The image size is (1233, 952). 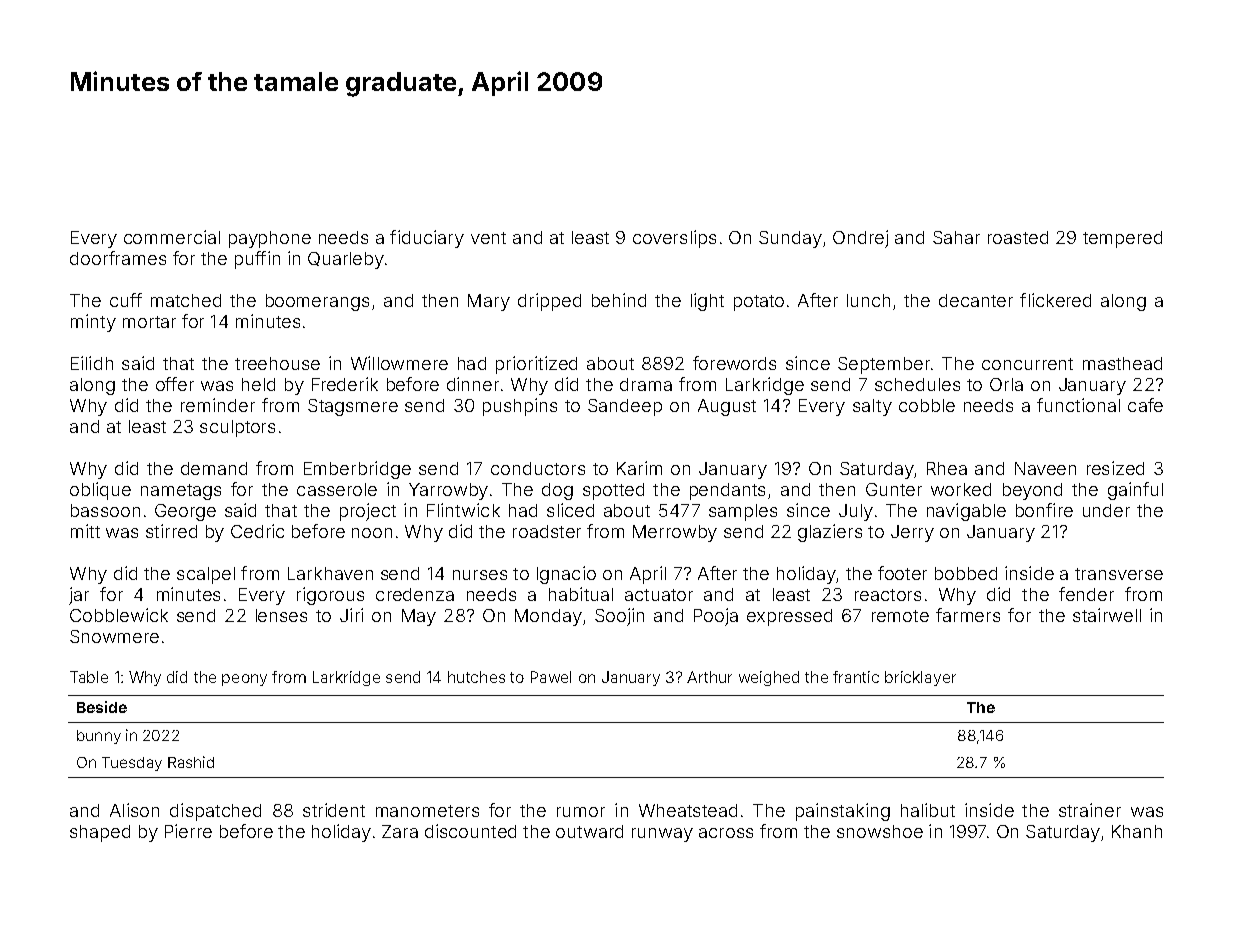 I want to click on bunny, so click(x=99, y=737).
